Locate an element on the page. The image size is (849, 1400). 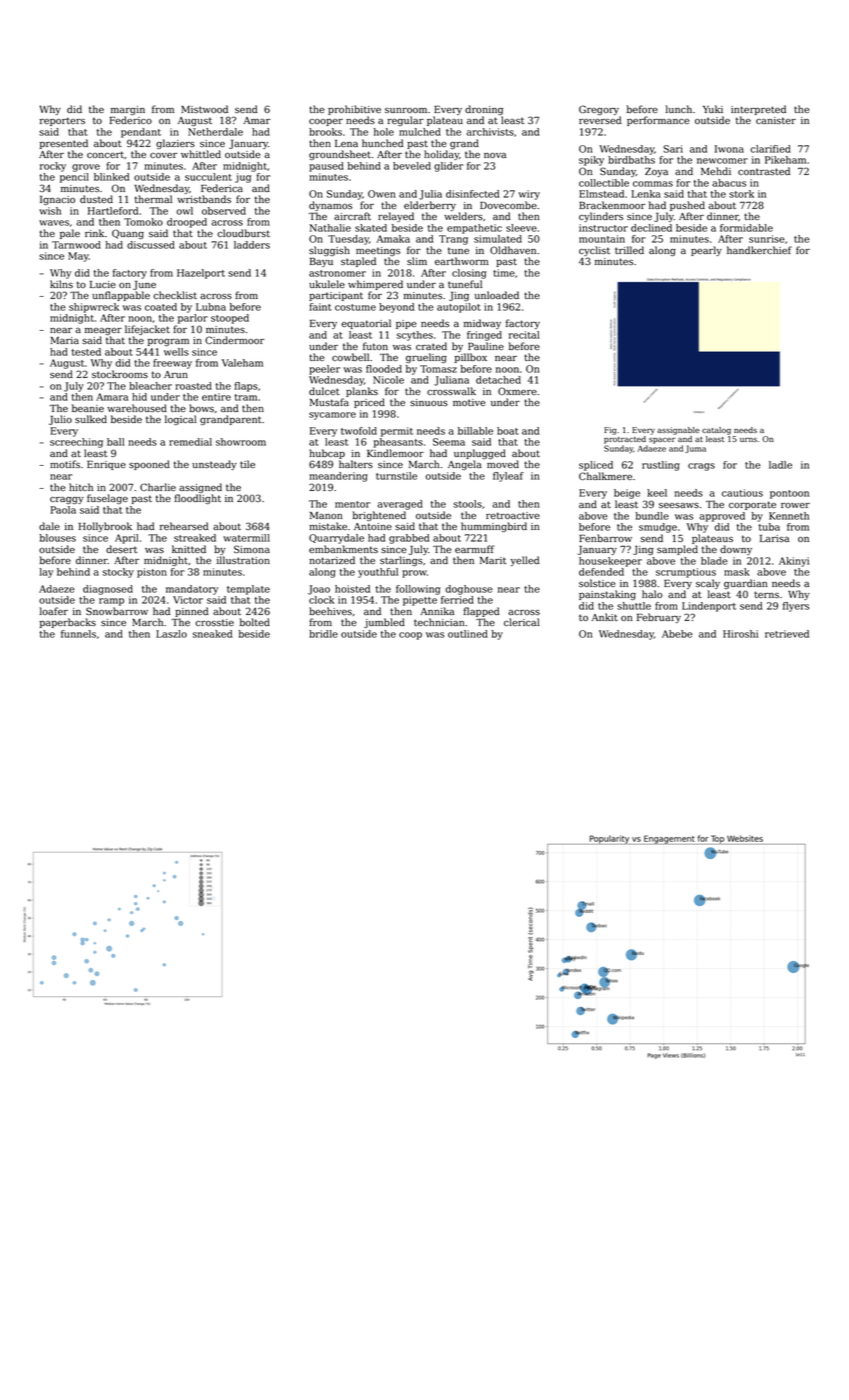
remedial is located at coordinates (190, 442).
